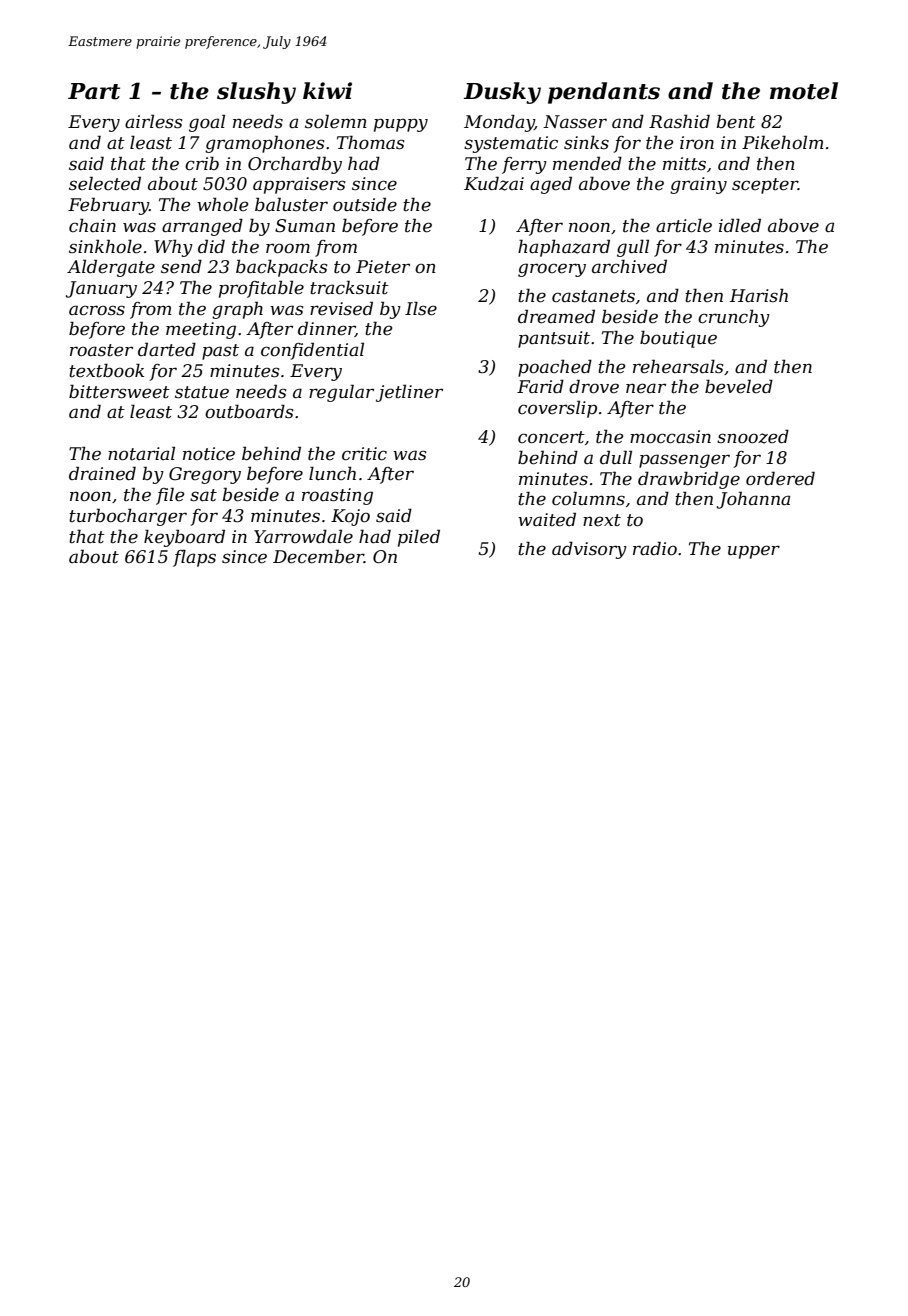 The width and height of the screenshot is (908, 1316). What do you see at coordinates (409, 393) in the screenshot?
I see `jetliner` at bounding box center [409, 393].
